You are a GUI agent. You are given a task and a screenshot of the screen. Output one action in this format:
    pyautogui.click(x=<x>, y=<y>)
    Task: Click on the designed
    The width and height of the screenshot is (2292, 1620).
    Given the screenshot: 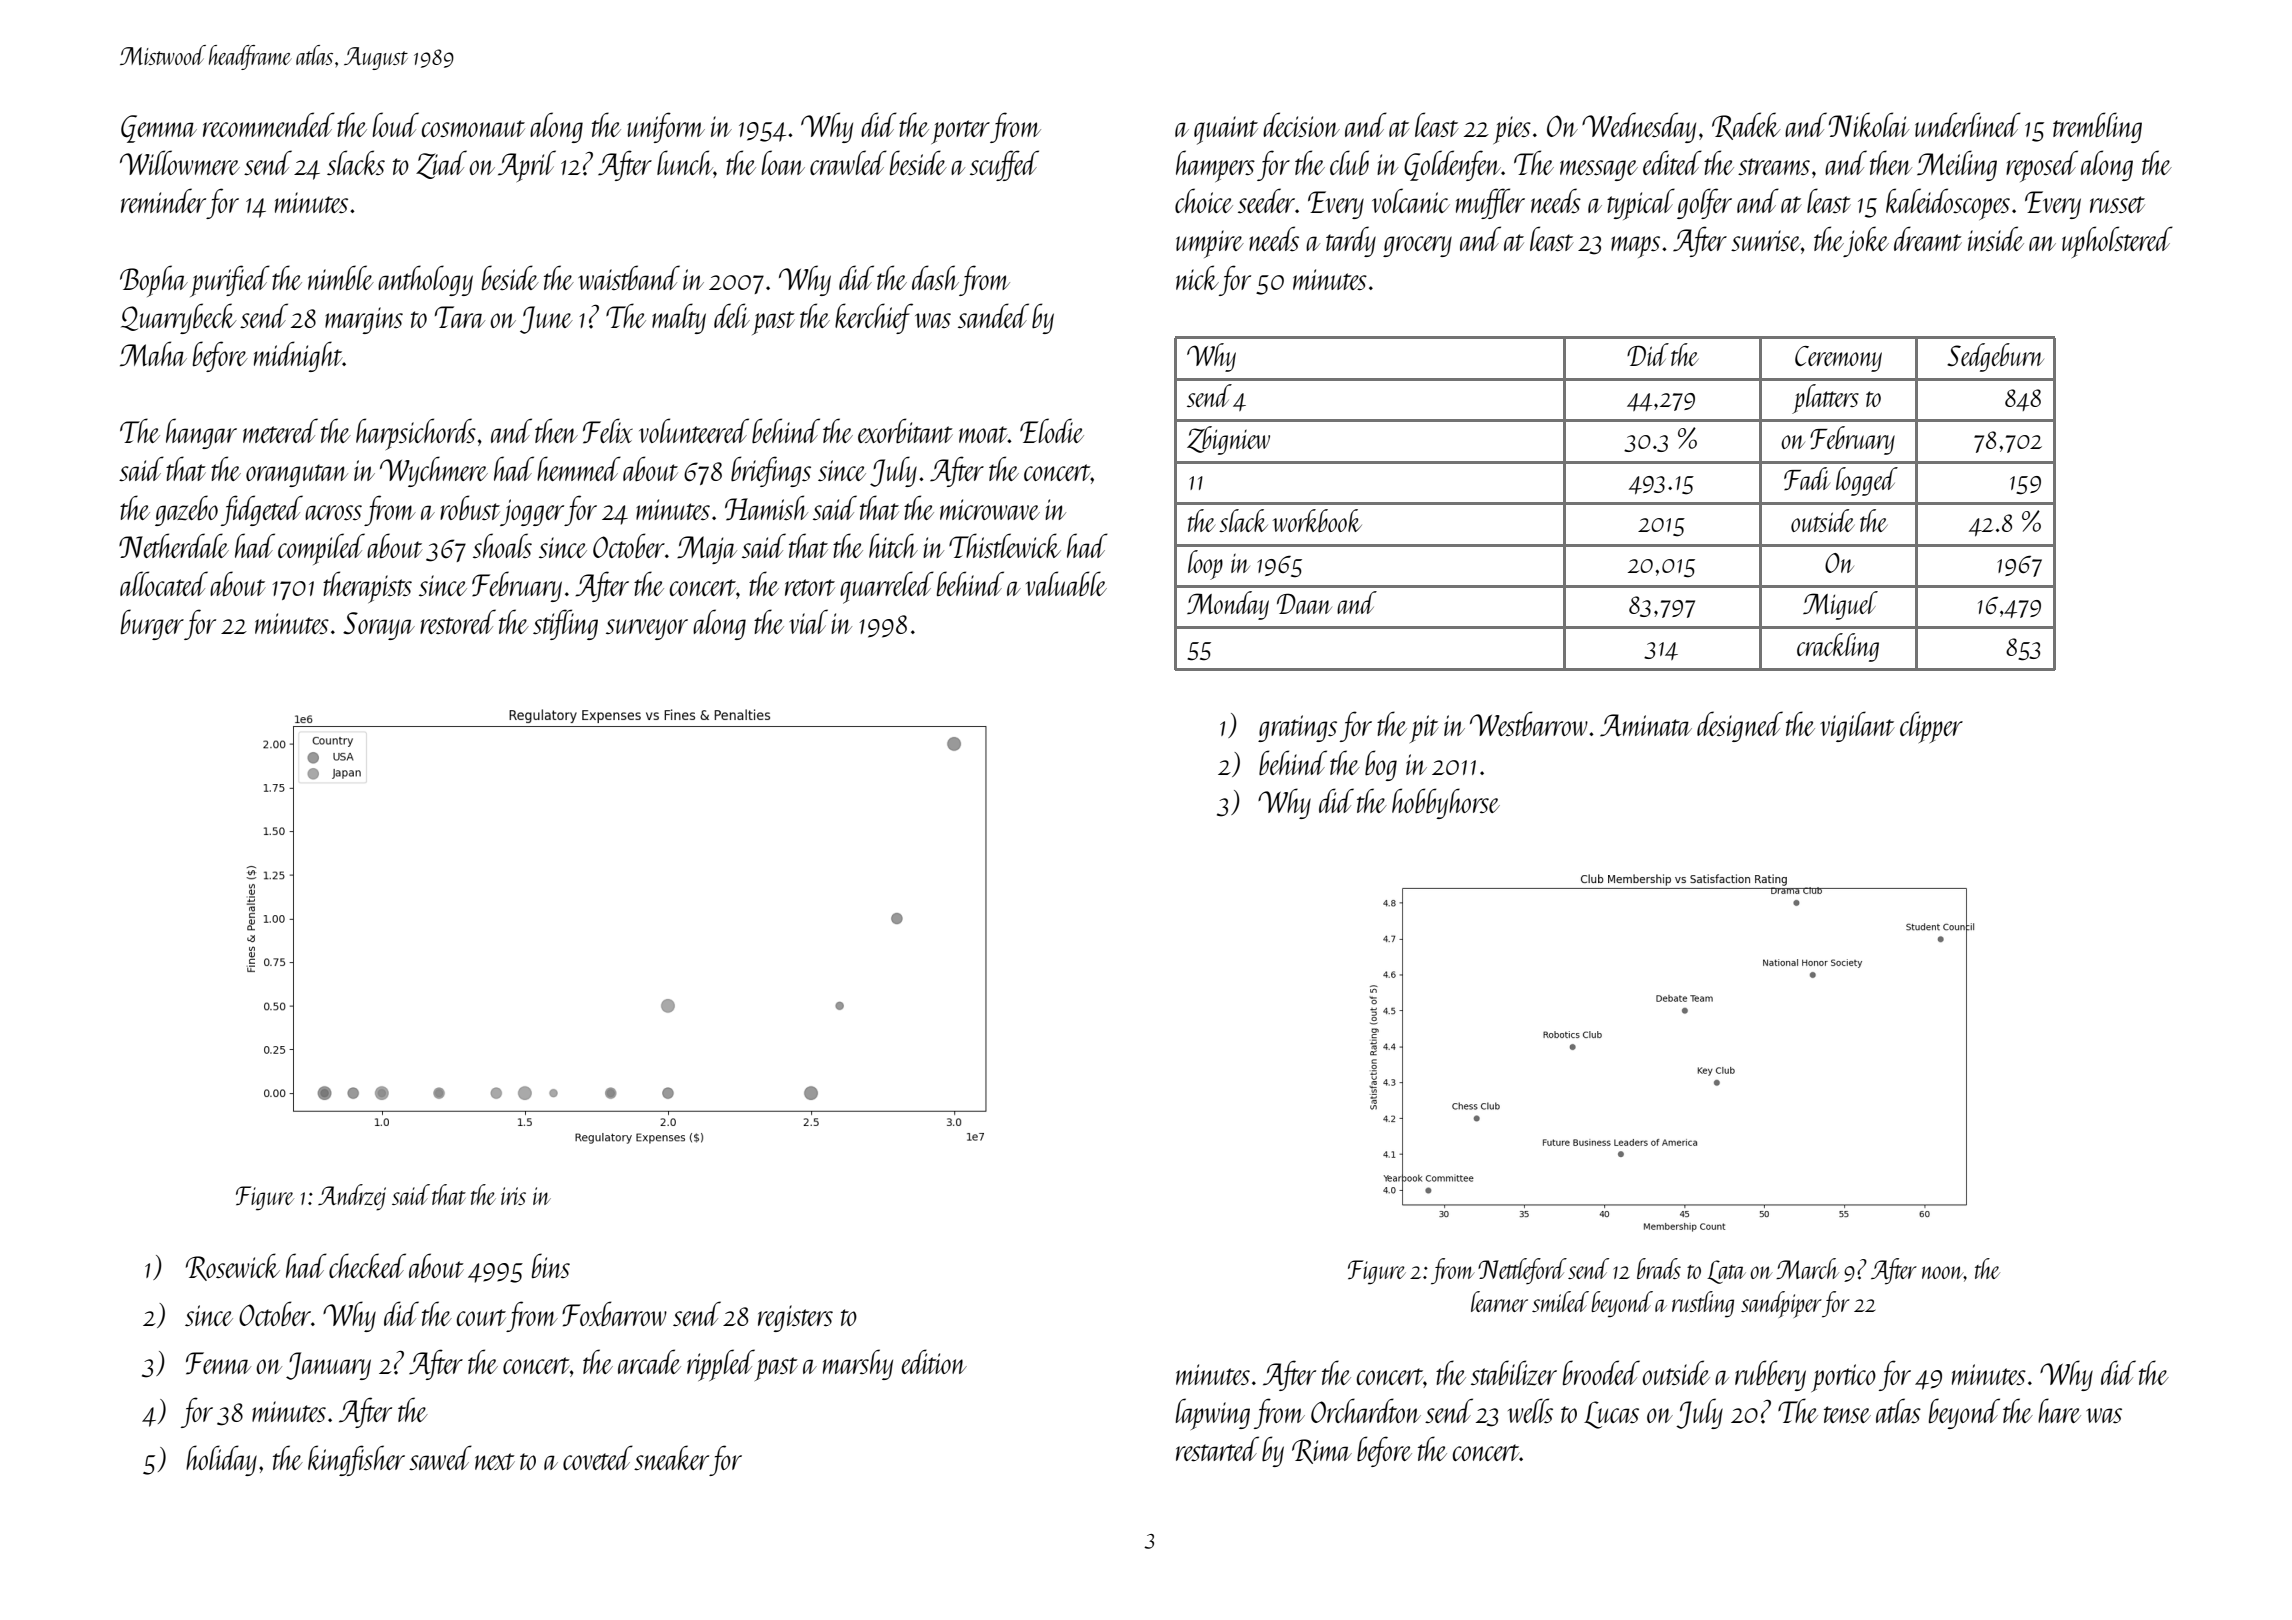 What is the action you would take?
    pyautogui.click(x=1740, y=726)
